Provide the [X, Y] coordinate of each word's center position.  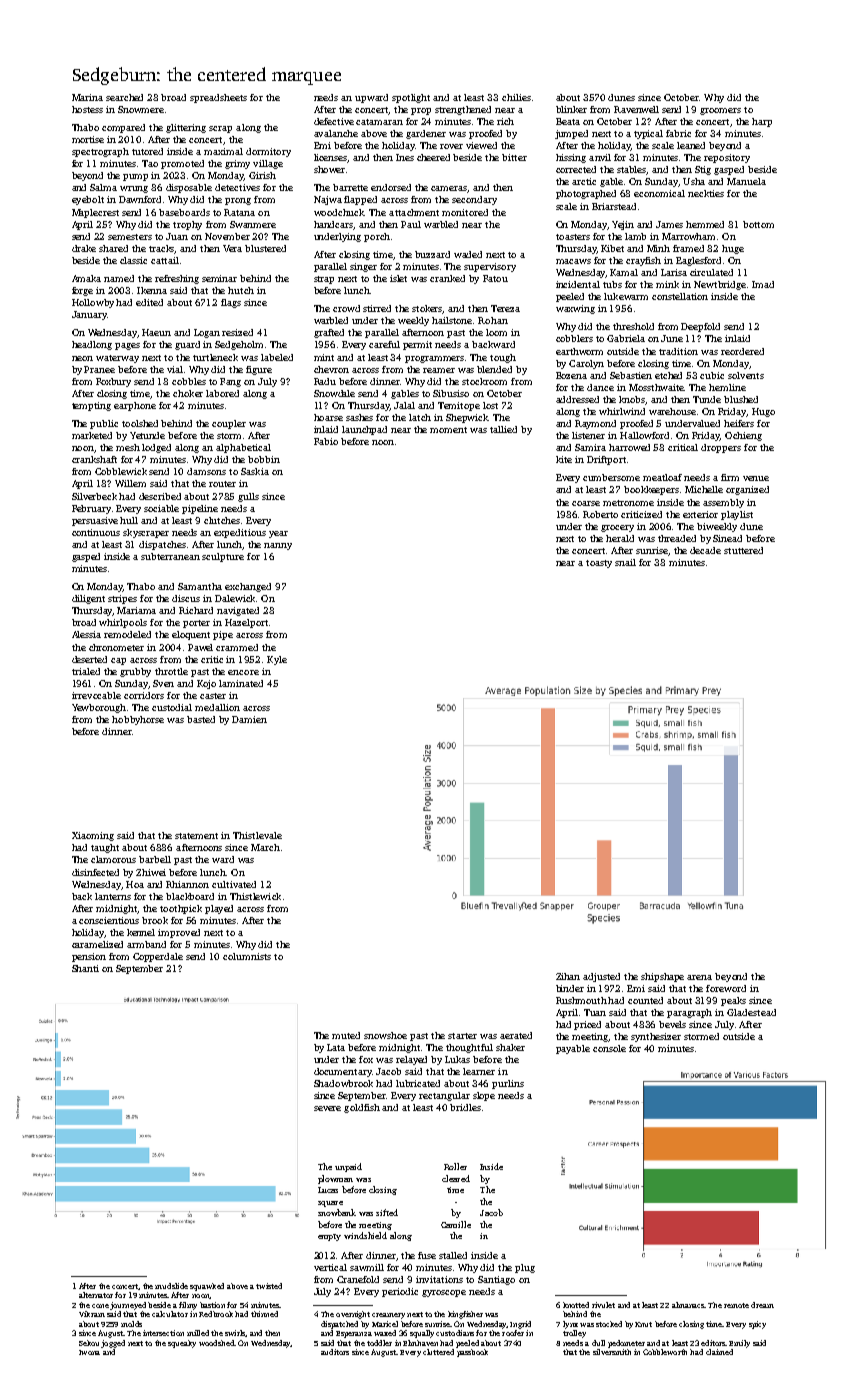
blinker [571, 109]
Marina [87, 97]
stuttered [743, 550]
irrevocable [96, 695]
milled [198, 1333]
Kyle [277, 660]
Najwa [328, 200]
